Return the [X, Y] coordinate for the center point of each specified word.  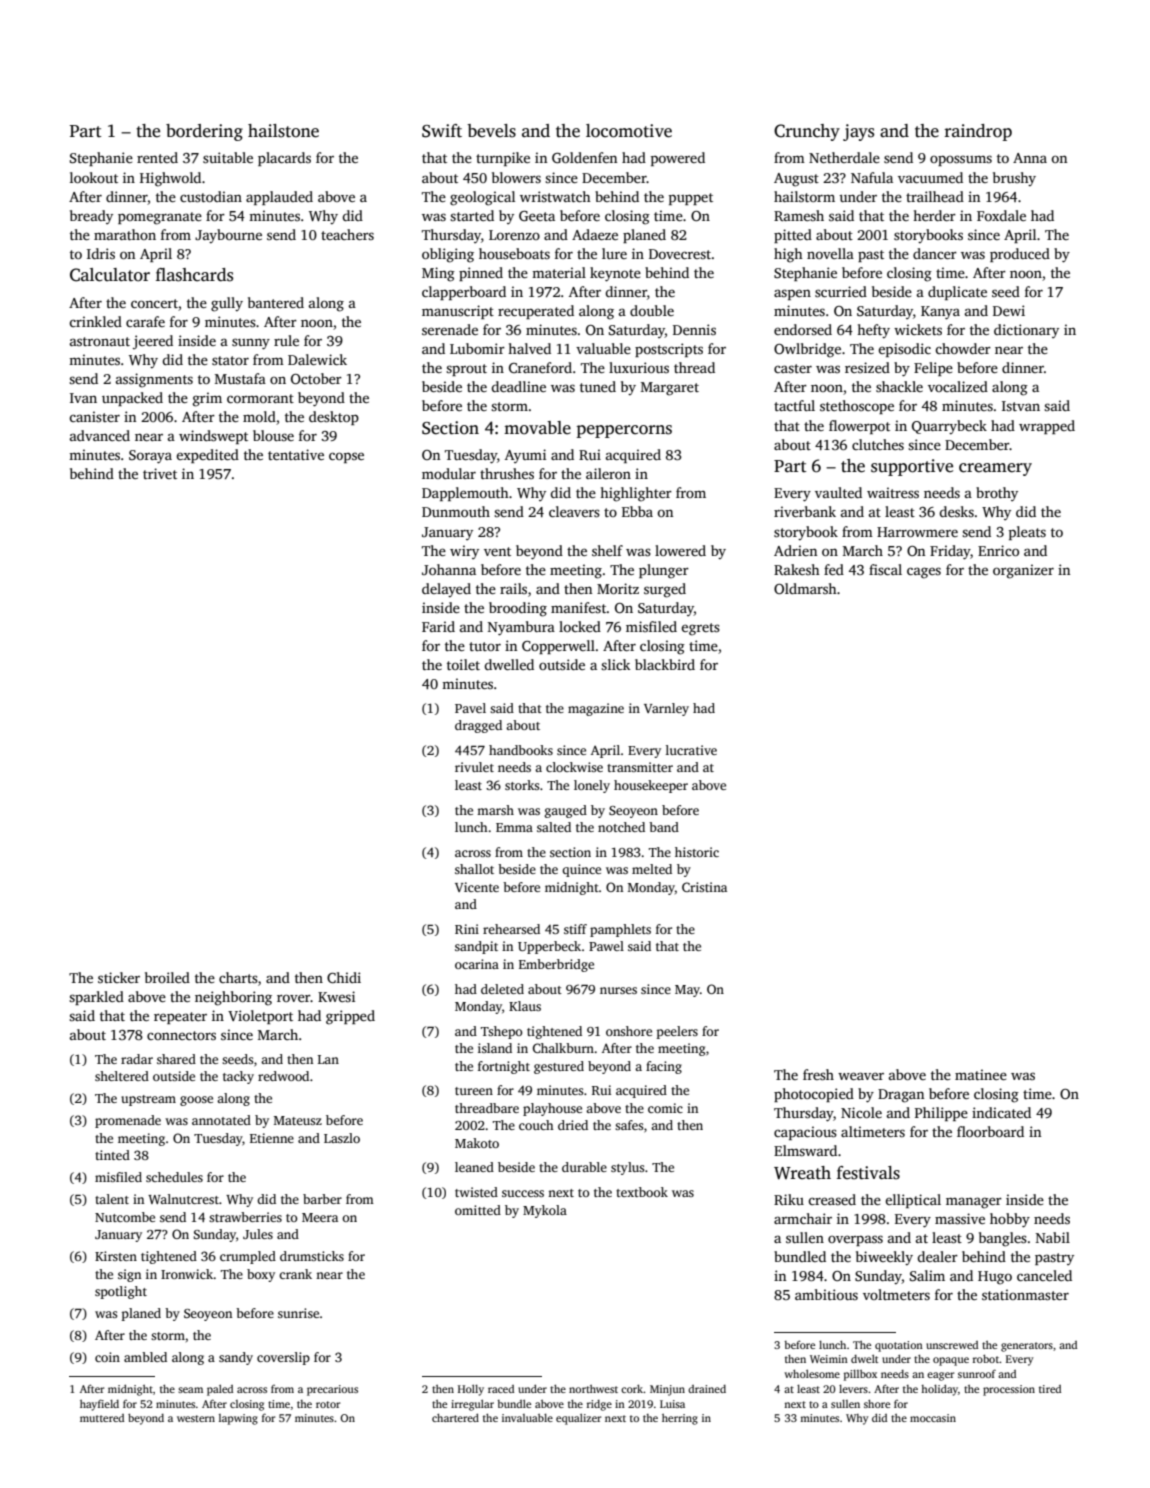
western [196, 1418]
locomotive [629, 131]
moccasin [933, 1418]
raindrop [978, 132]
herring [680, 1419]
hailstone [283, 131]
